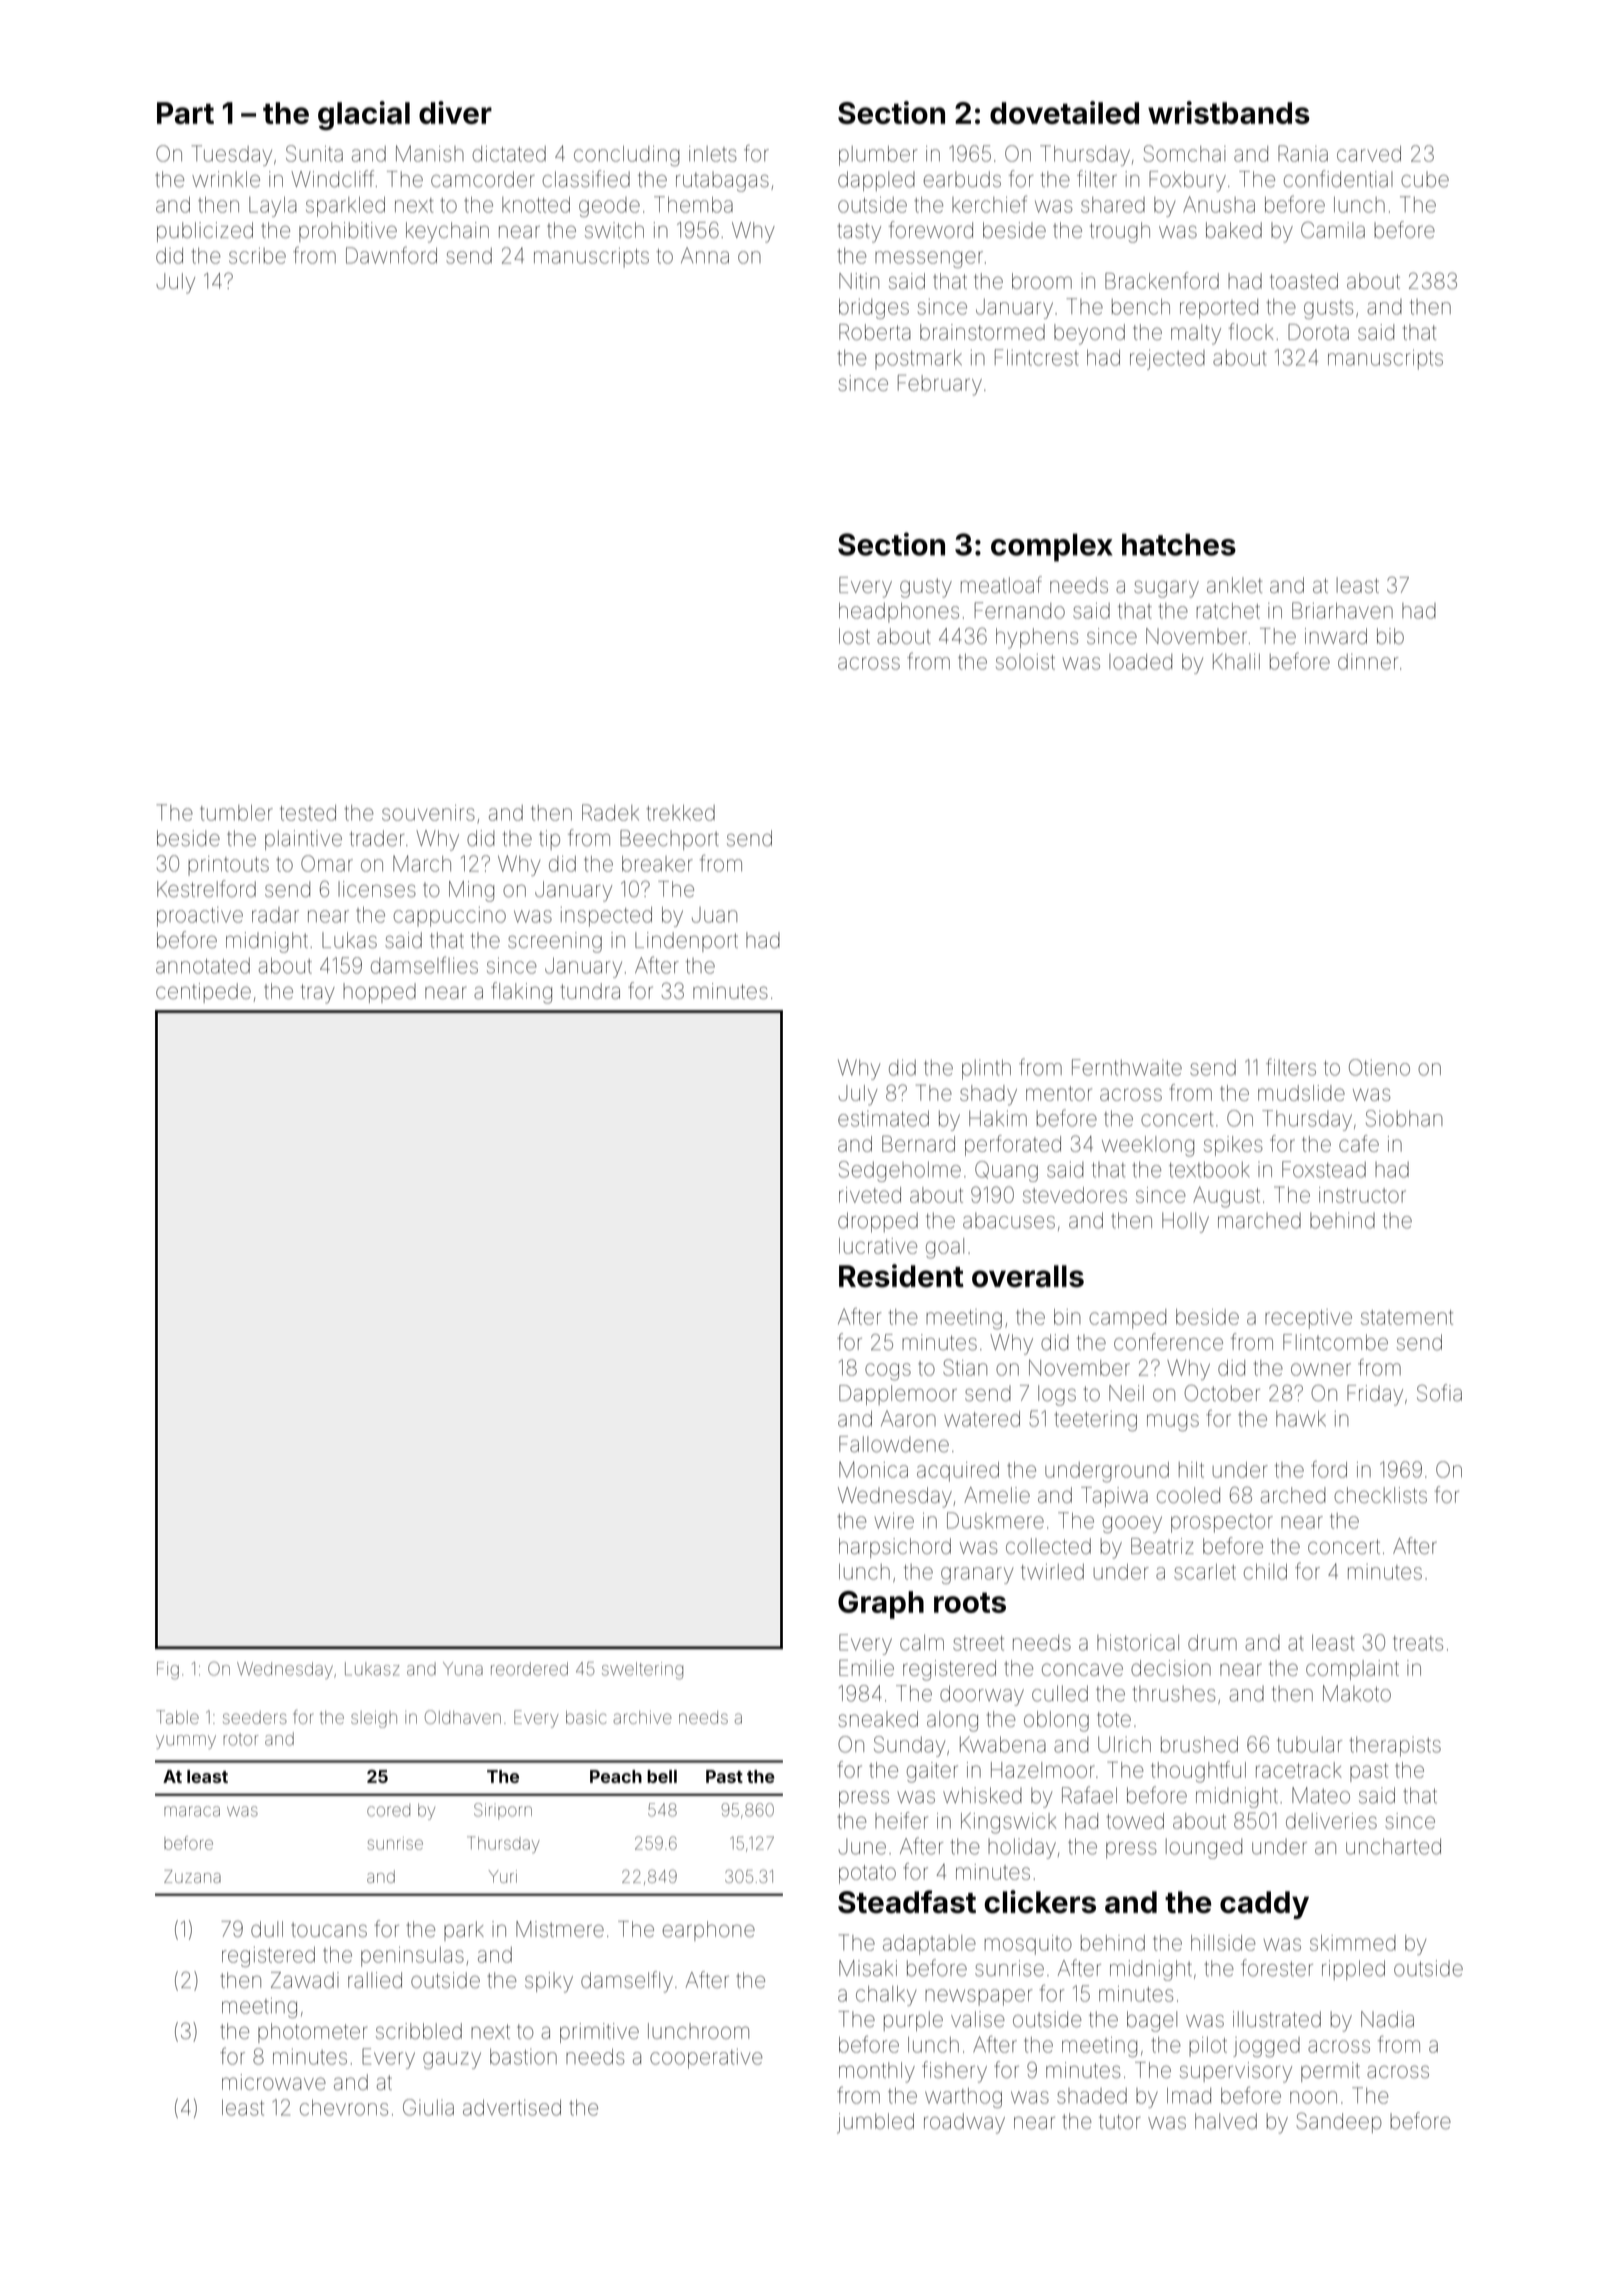 The width and height of the image is (1620, 2292). What do you see at coordinates (428, 813) in the image?
I see `souvenirs` at bounding box center [428, 813].
